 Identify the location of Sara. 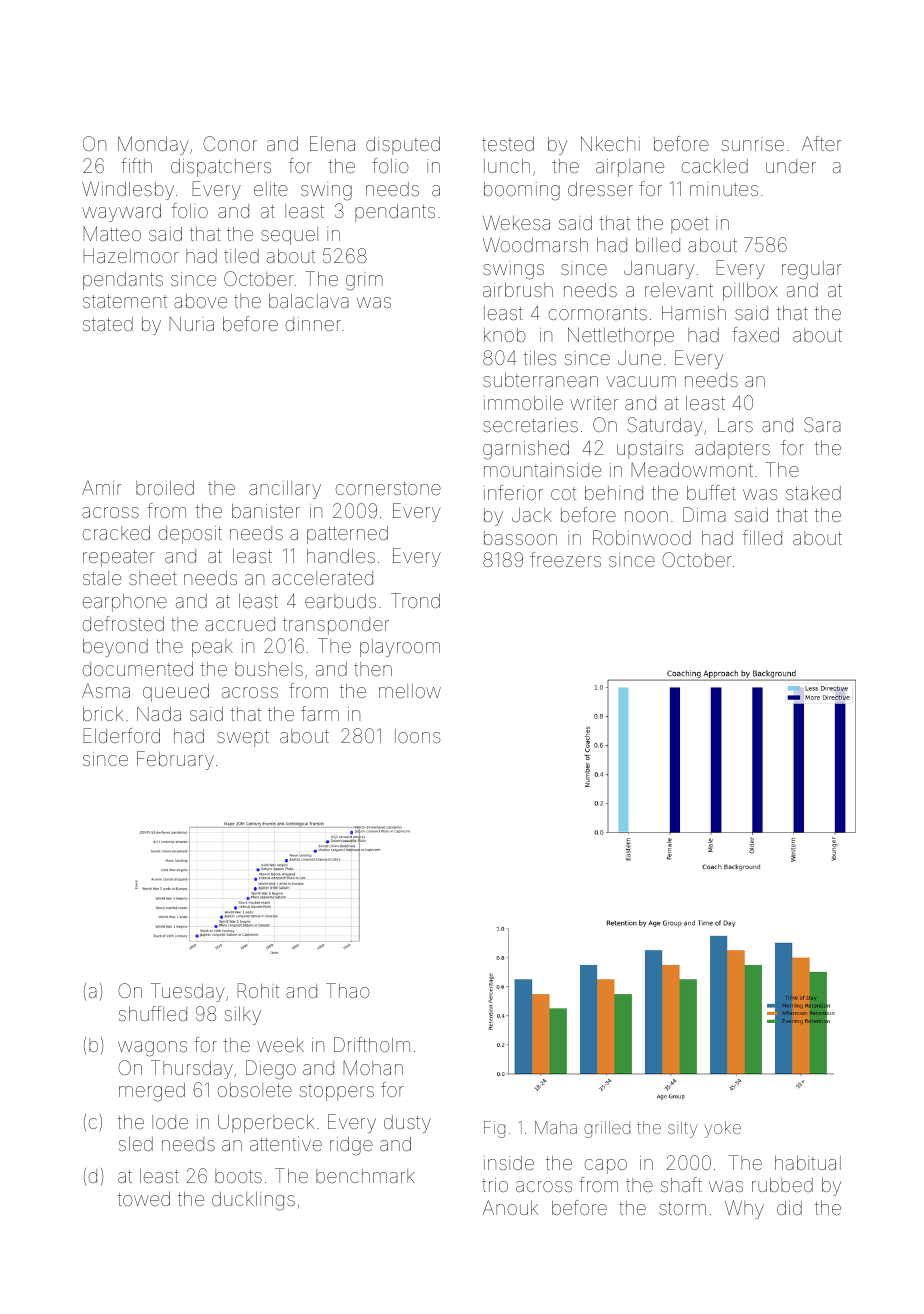
(822, 424).
